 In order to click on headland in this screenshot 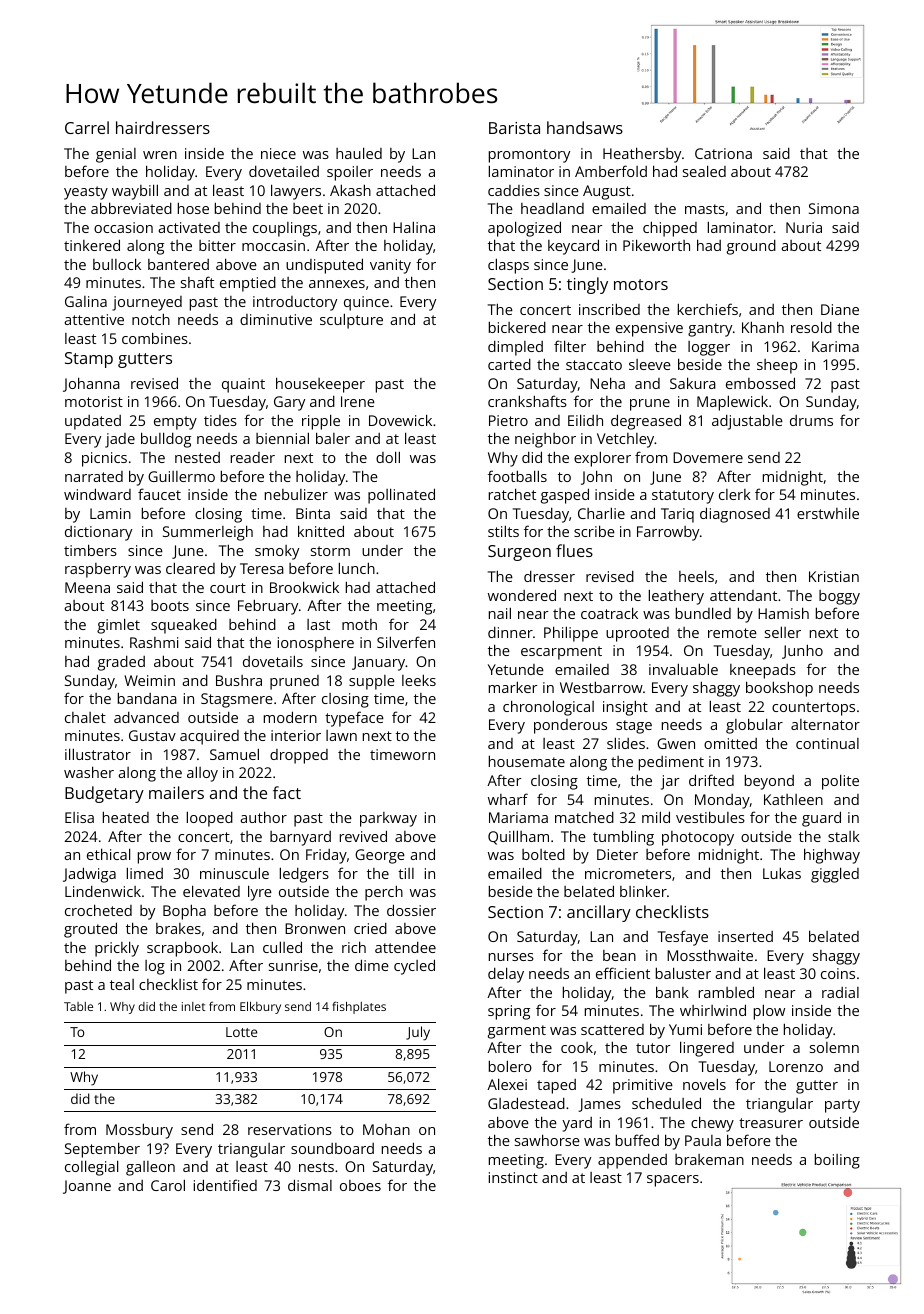, I will do `click(552, 208)`.
